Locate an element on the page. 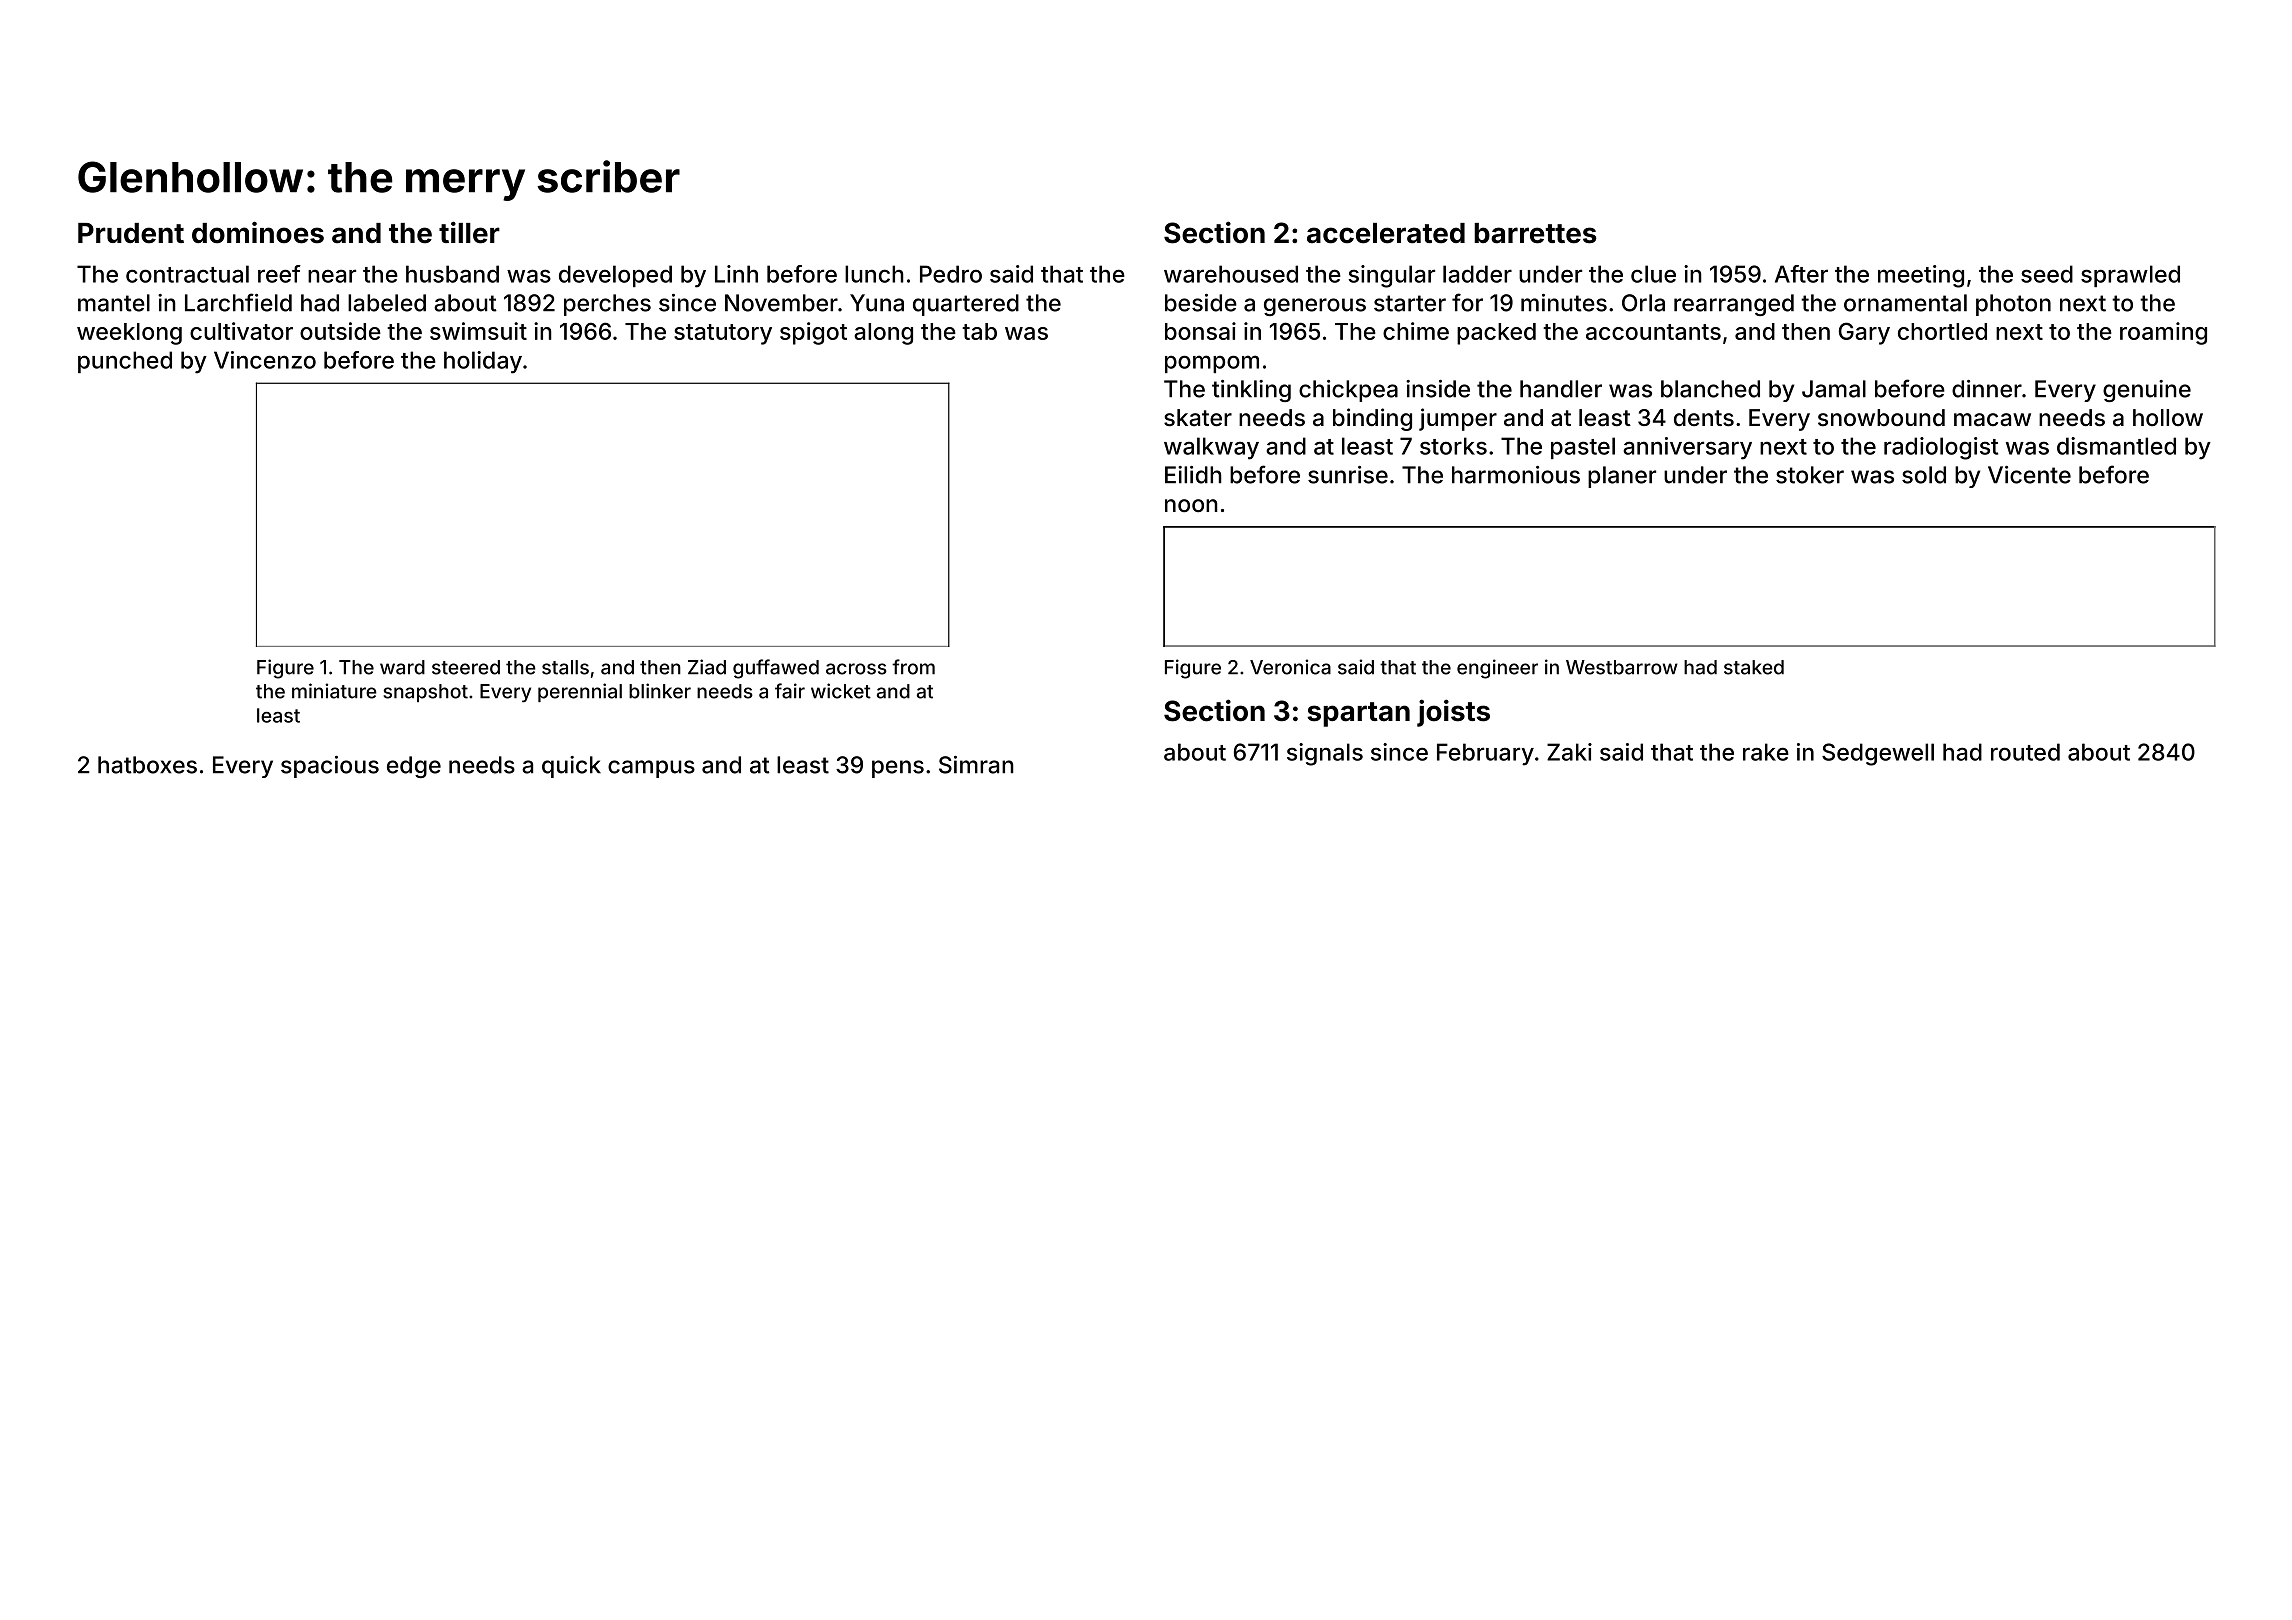  Pedro is located at coordinates (951, 274).
